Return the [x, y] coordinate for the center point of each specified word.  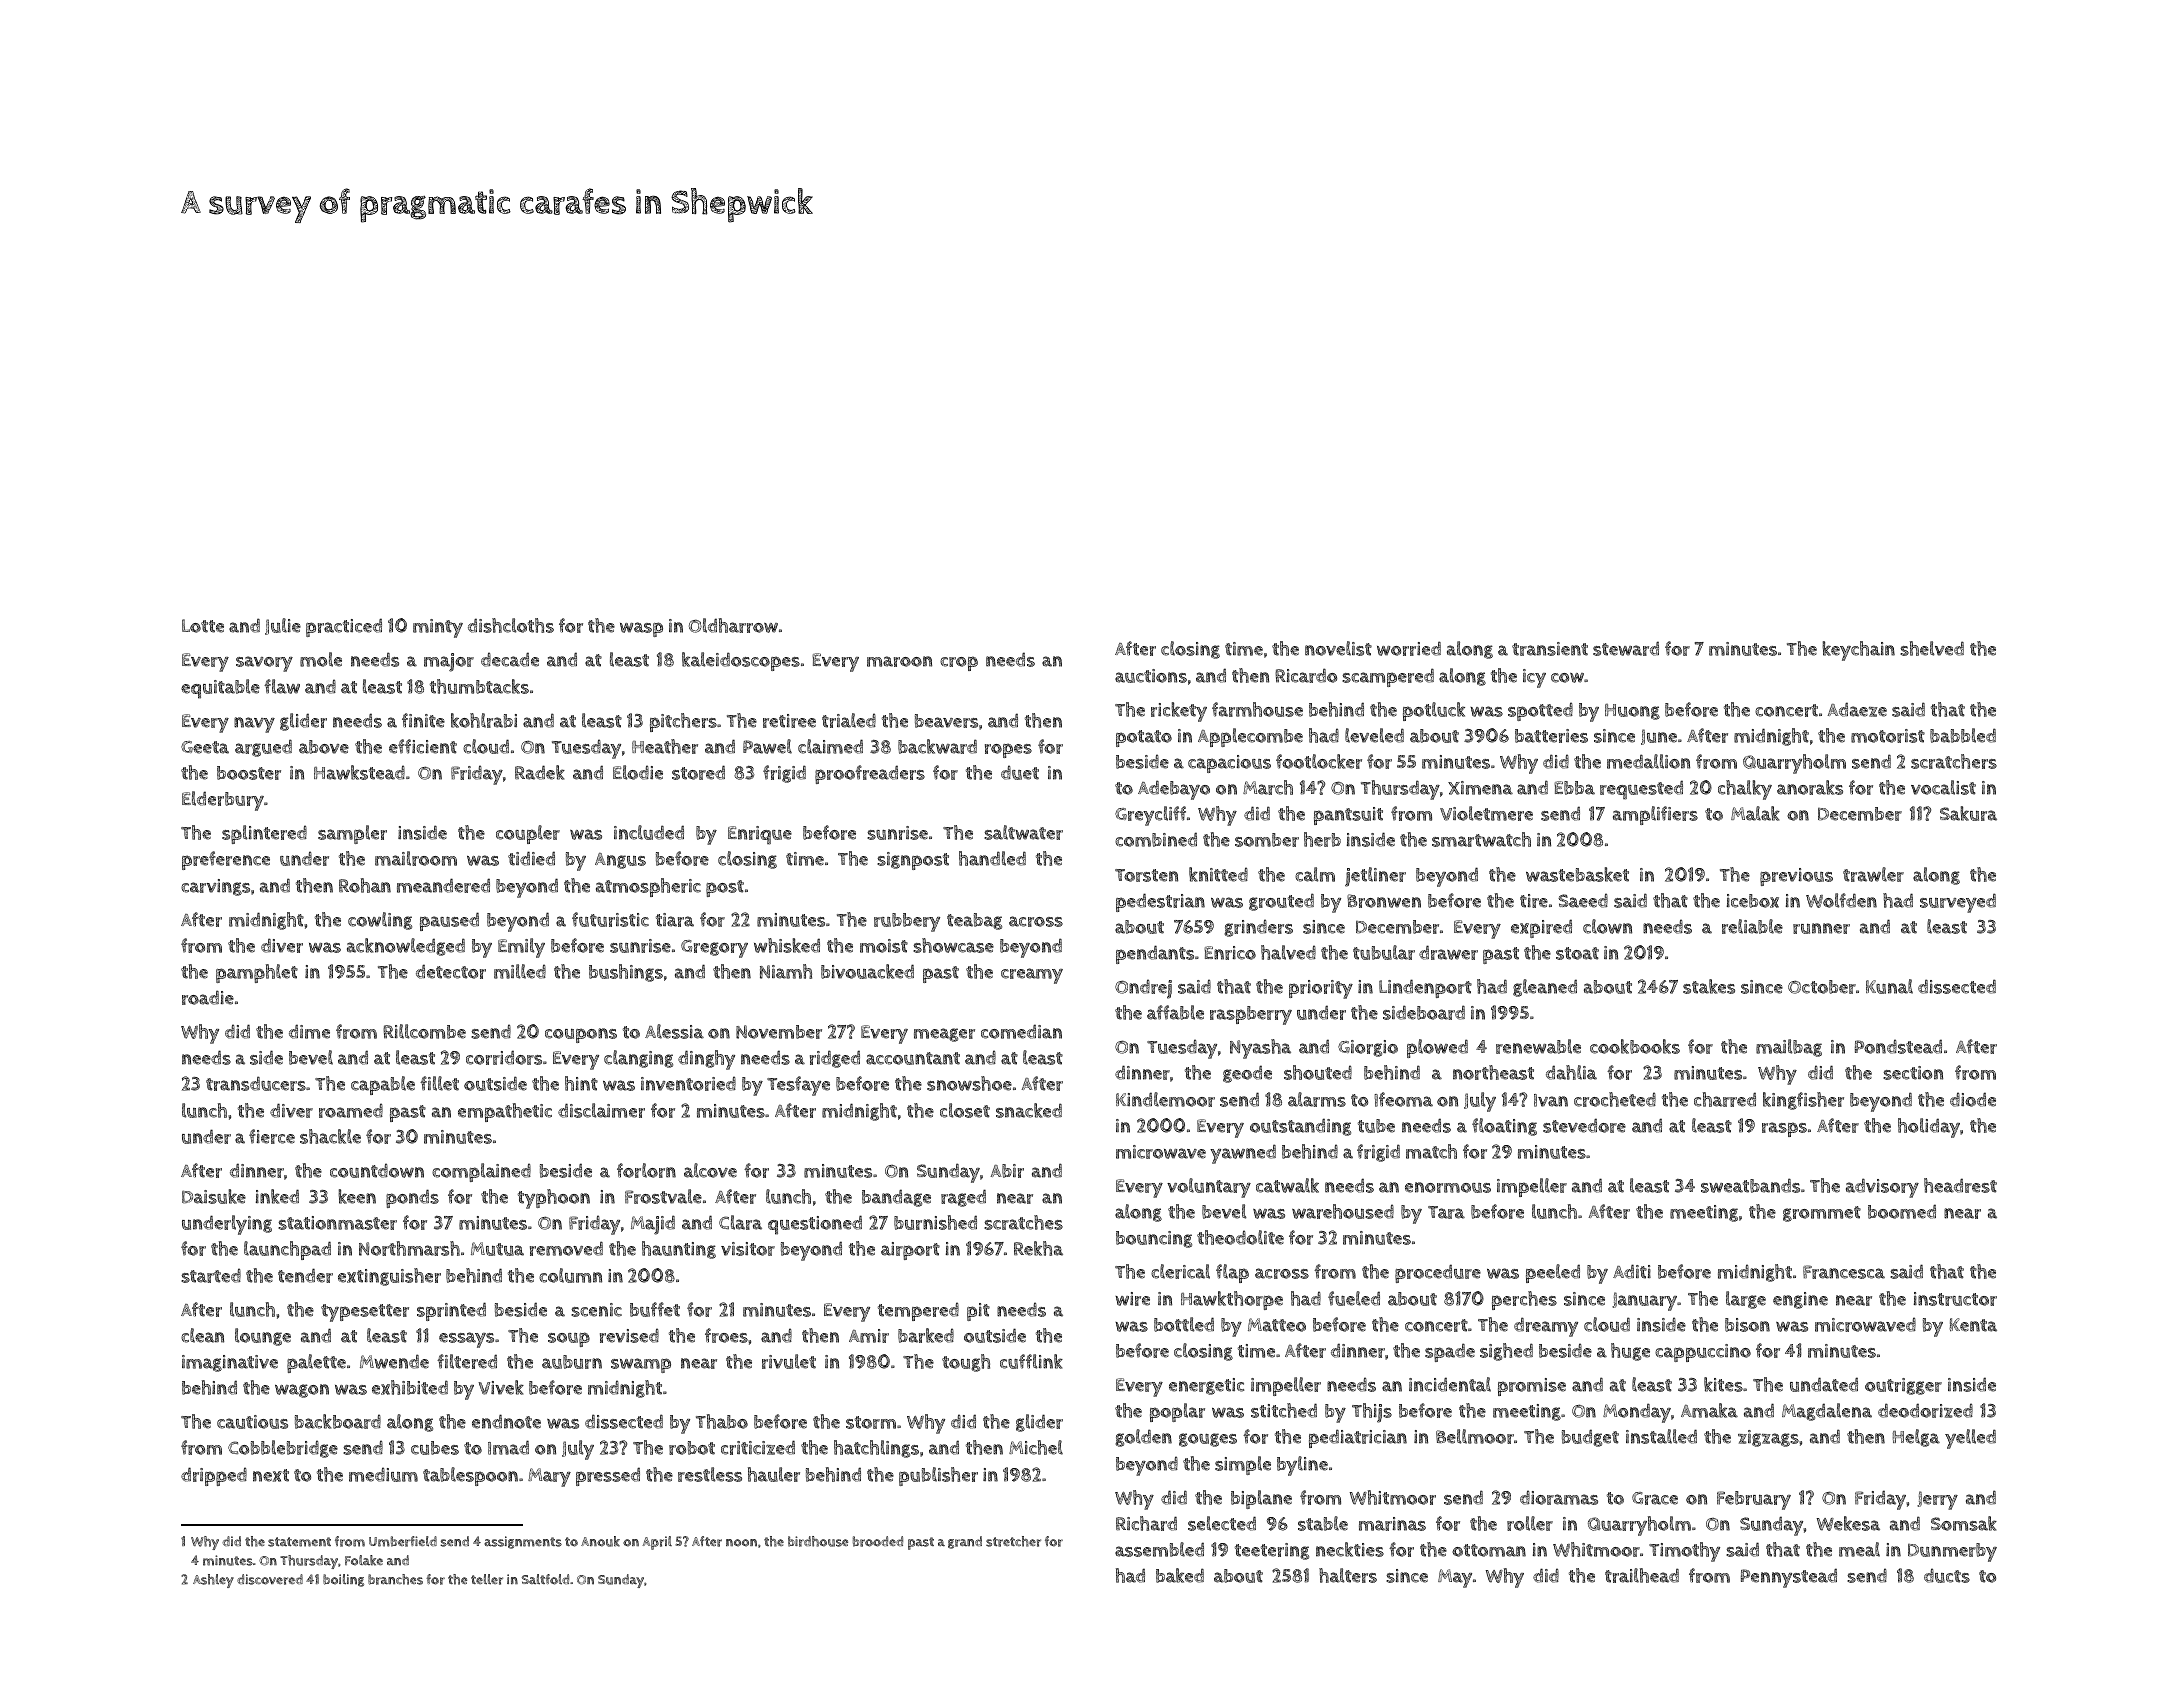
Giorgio [1368, 1048]
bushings [626, 973]
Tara [1446, 1212]
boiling [343, 1580]
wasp [641, 629]
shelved [1932, 648]
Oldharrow [733, 625]
